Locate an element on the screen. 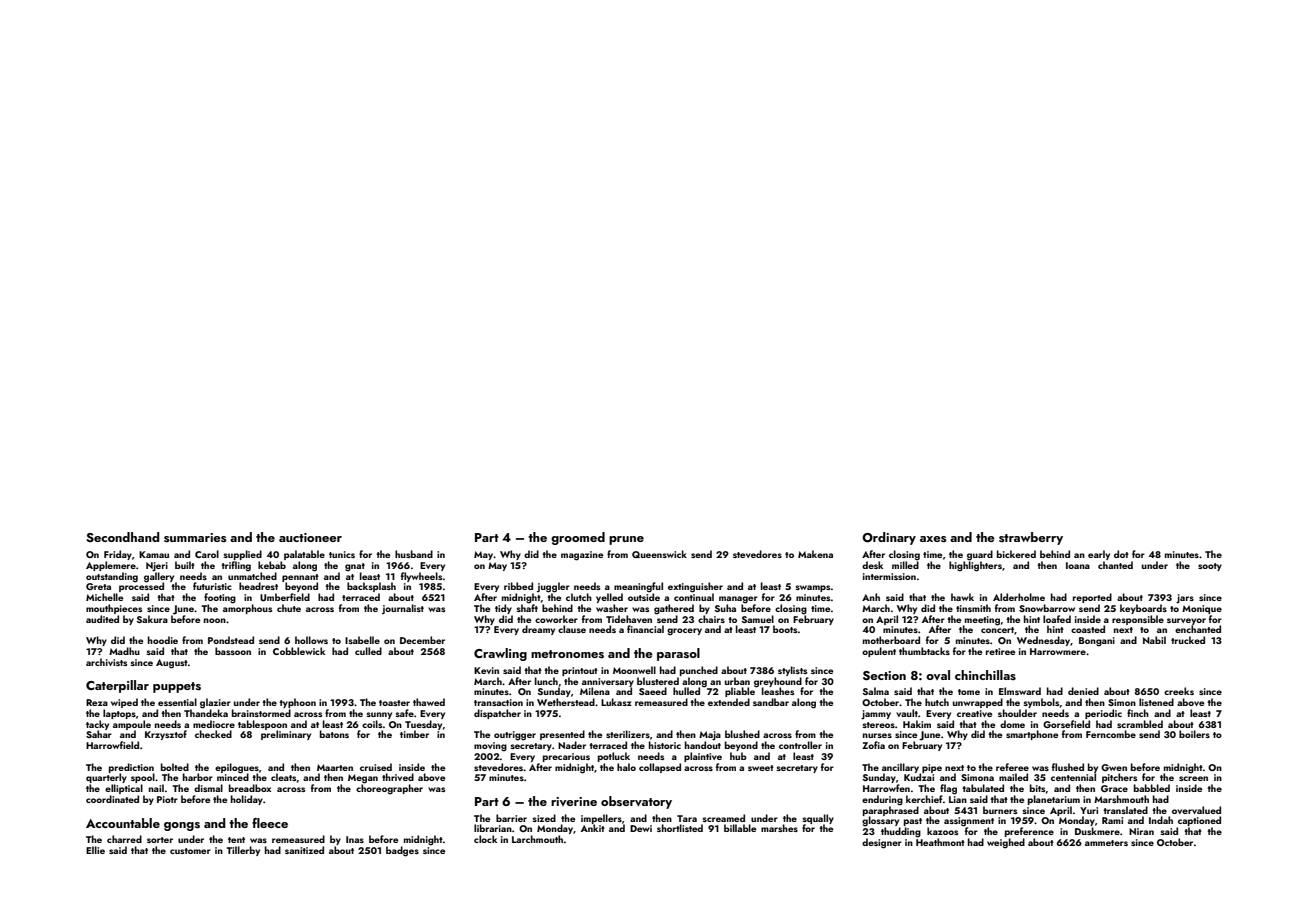 This screenshot has height=924, width=1308. desk is located at coordinates (872, 565).
